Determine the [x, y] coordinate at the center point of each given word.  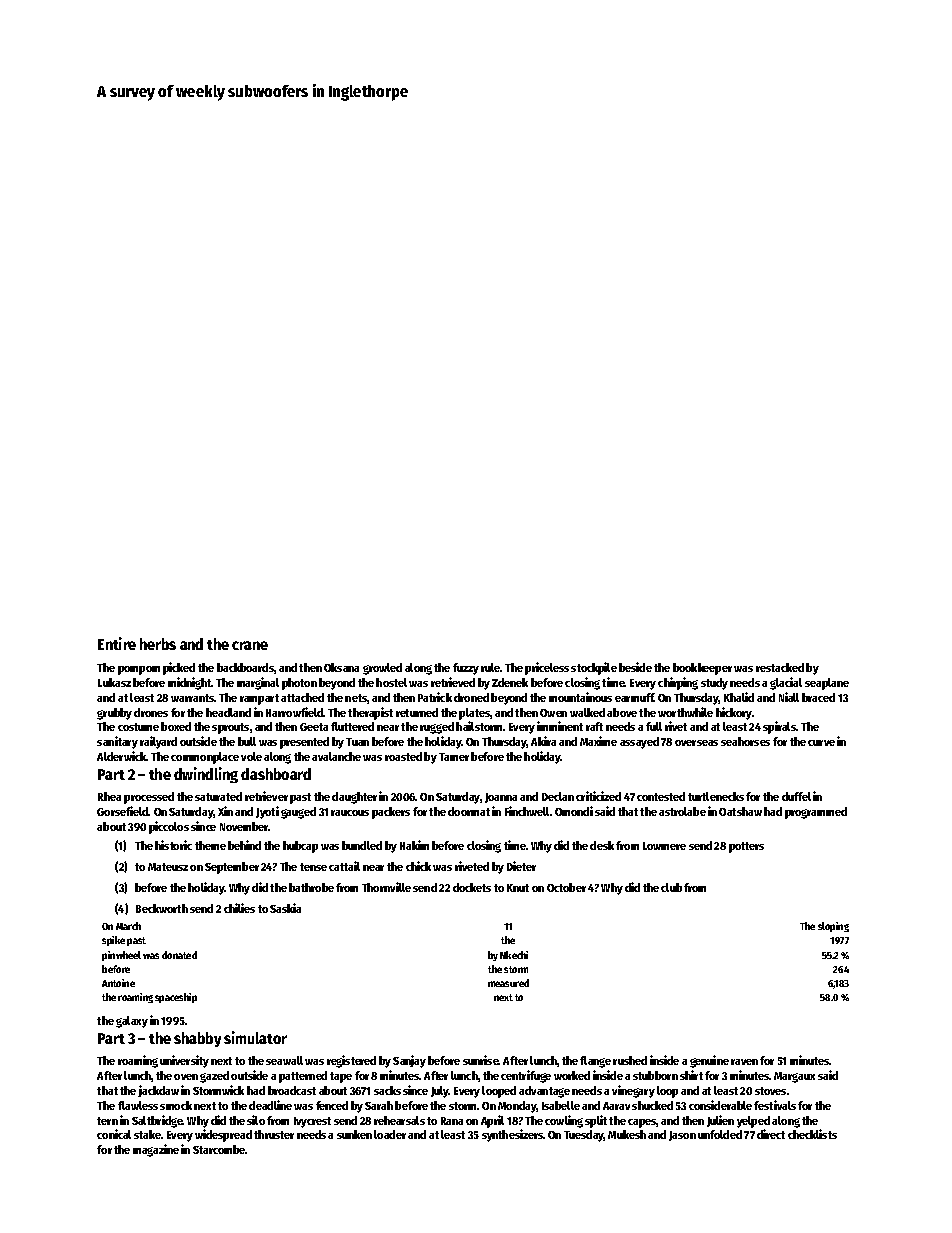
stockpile [594, 668]
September [232, 868]
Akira [543, 741]
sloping [833, 927]
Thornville [386, 887]
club [671, 887]
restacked [780, 667]
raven [744, 1062]
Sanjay [409, 1061]
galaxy [132, 1022]
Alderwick [122, 756]
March [128, 926]
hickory [734, 713]
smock [176, 1105]
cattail [344, 866]
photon [299, 684]
